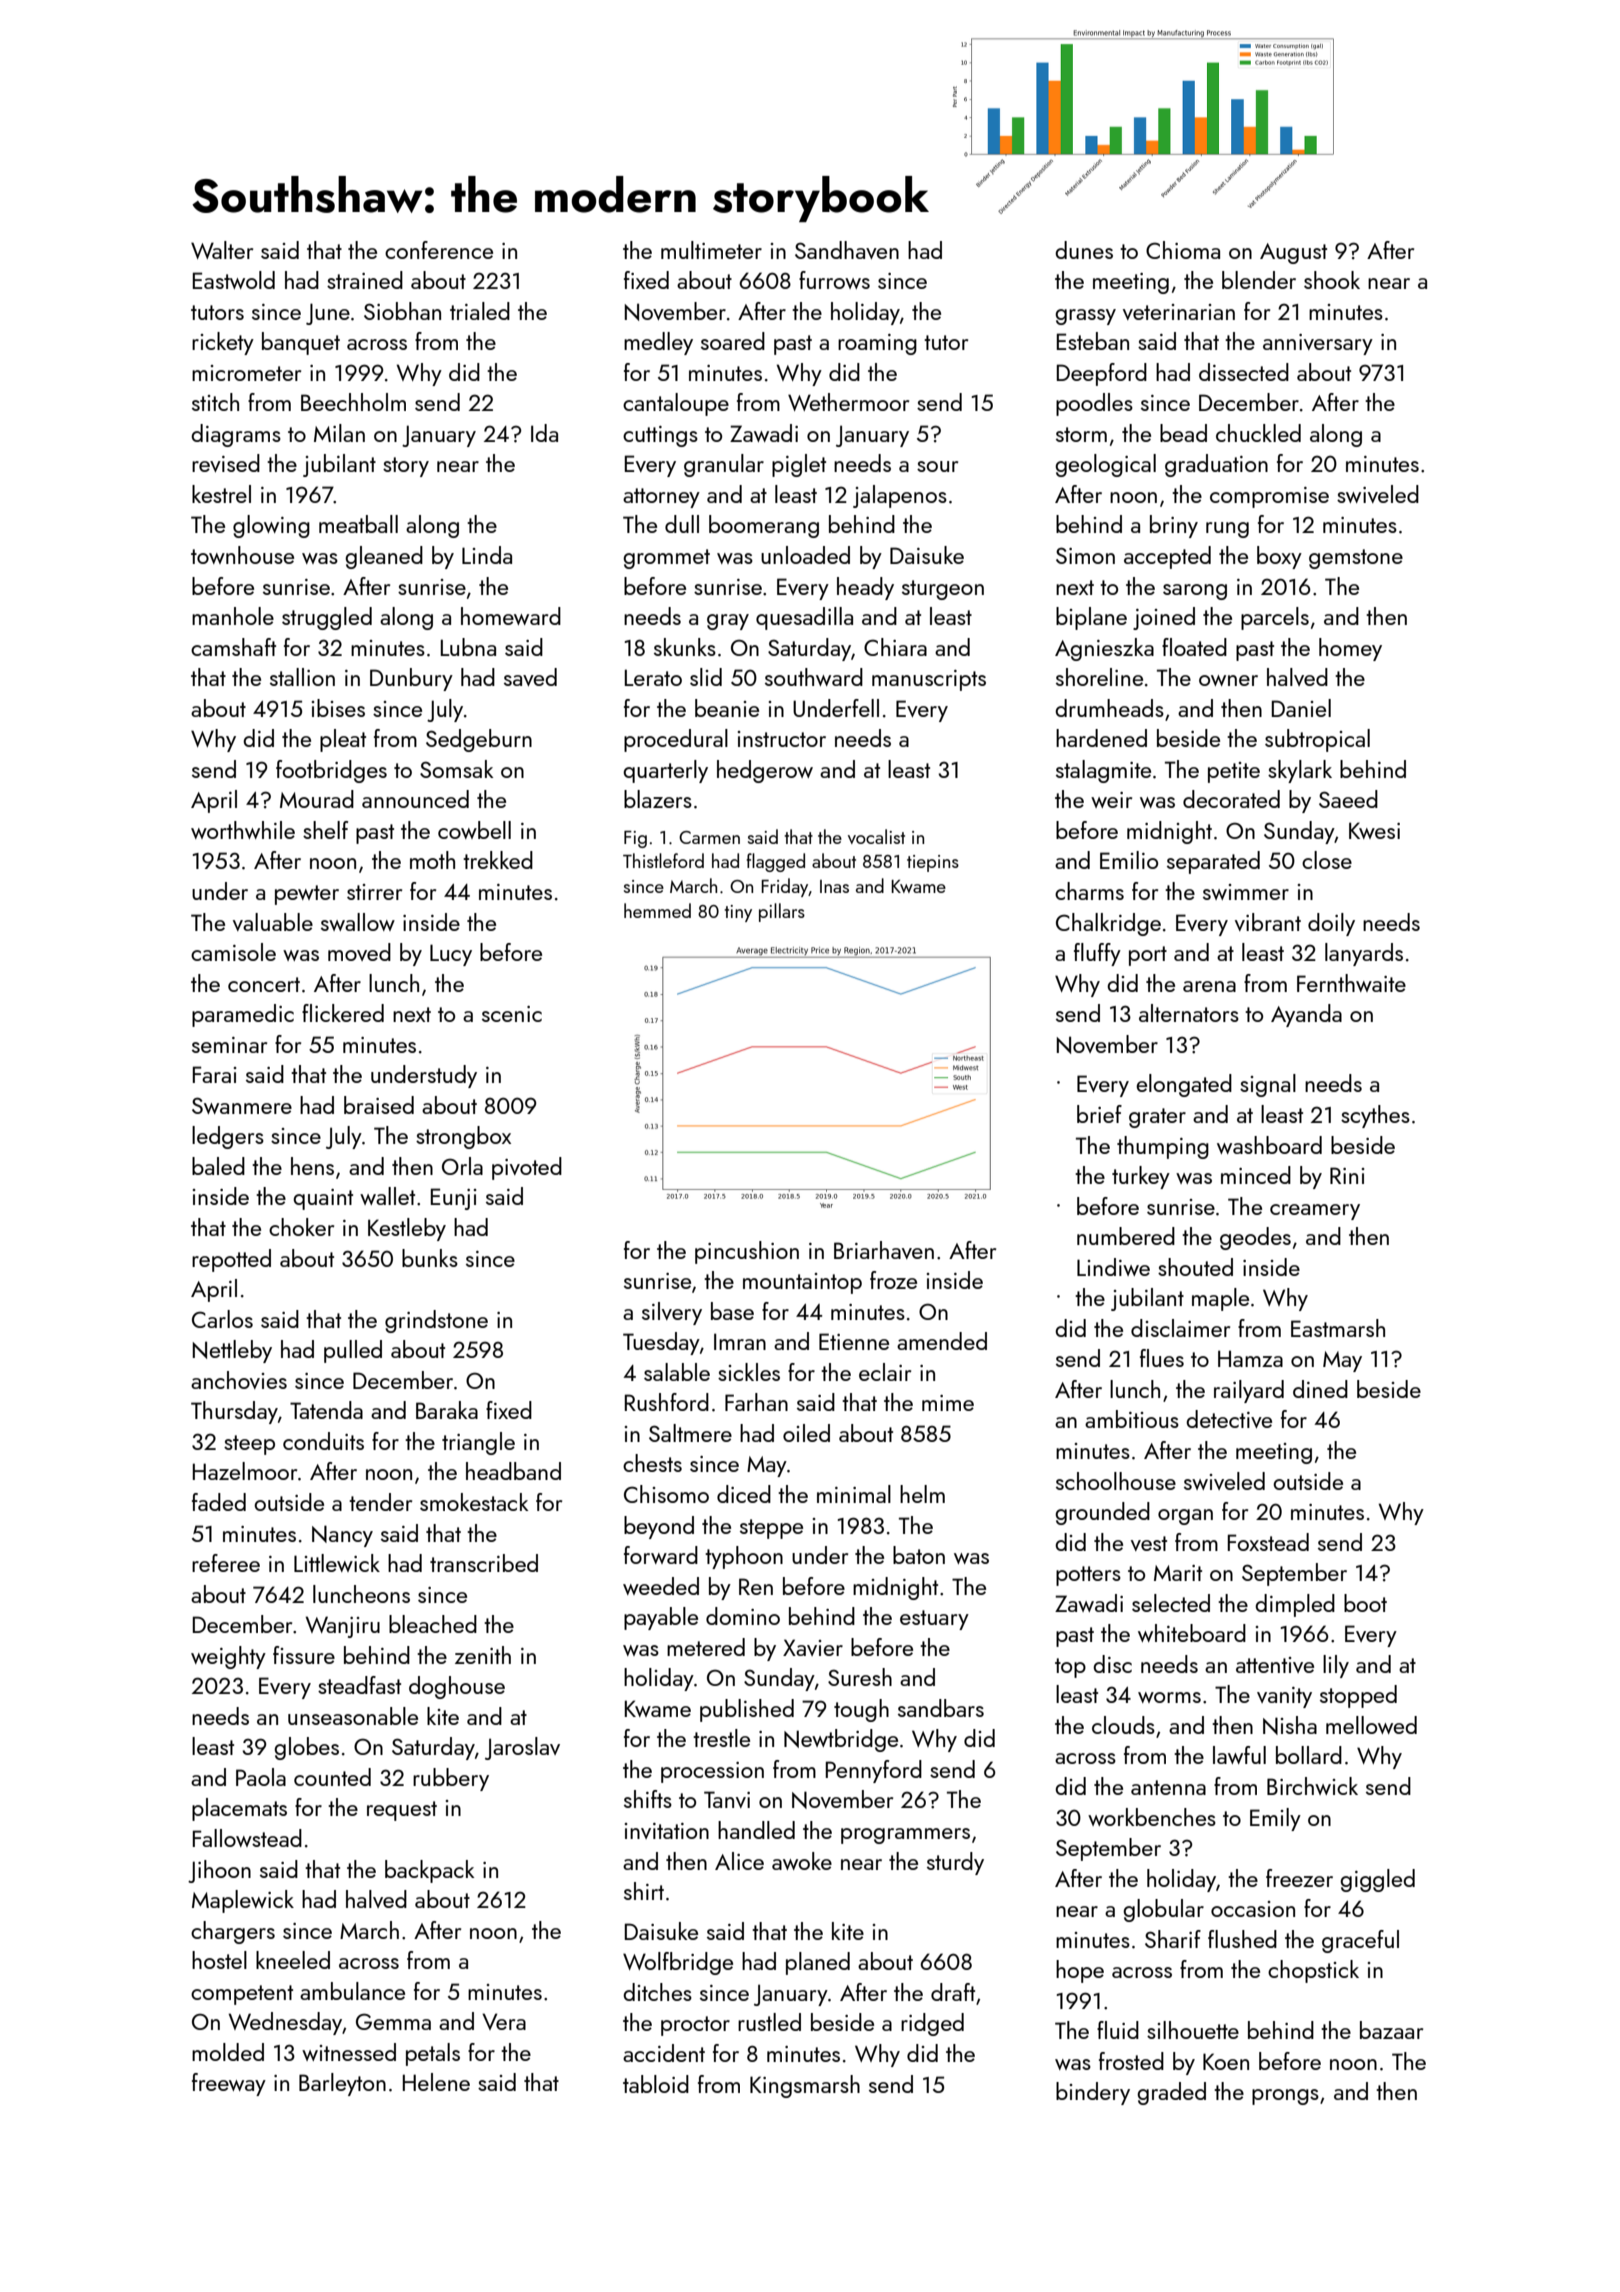  I want to click on Lubna, so click(468, 647).
